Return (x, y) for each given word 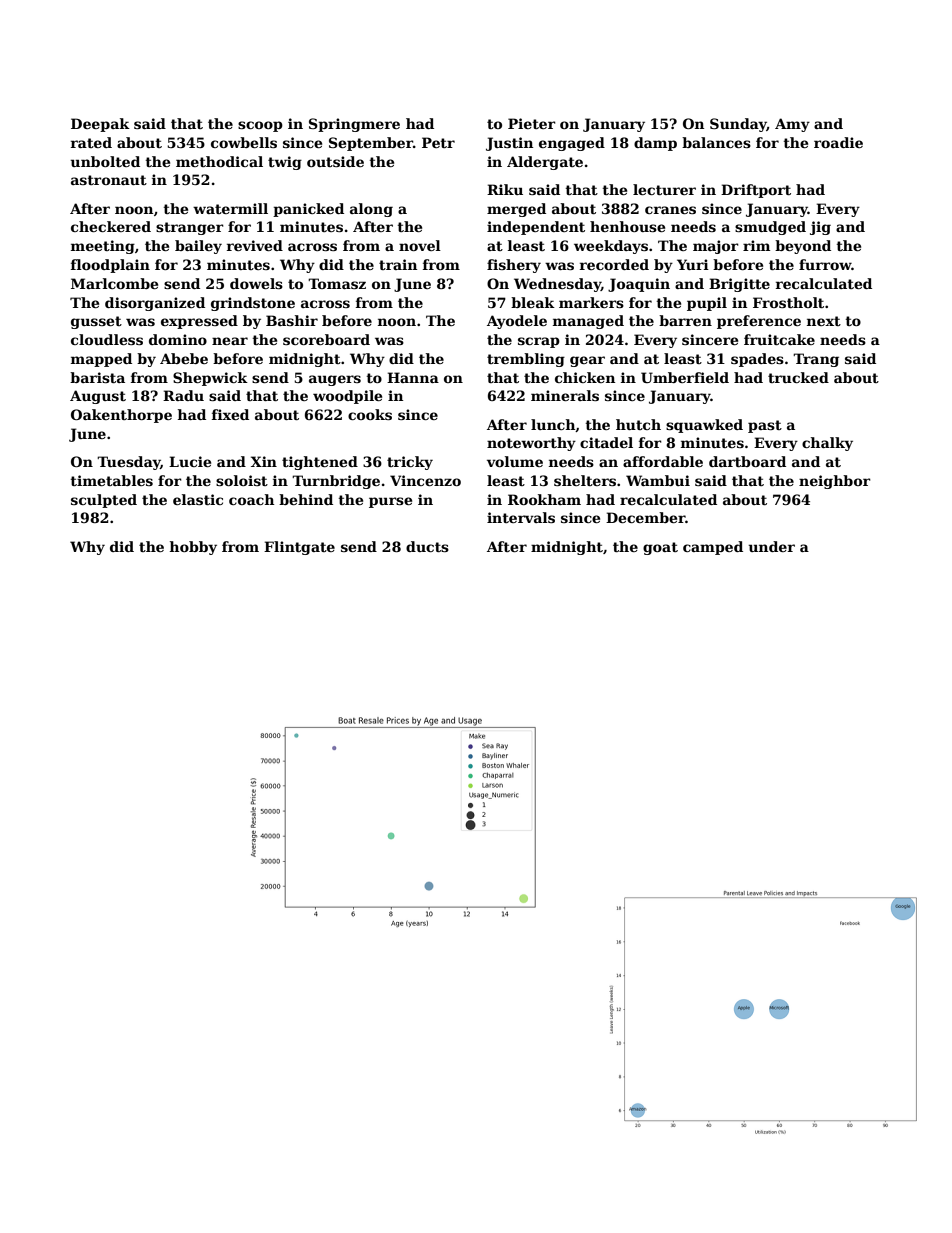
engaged (572, 144)
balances (716, 142)
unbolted (105, 161)
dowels (256, 283)
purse (390, 502)
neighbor (835, 482)
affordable (663, 461)
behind (306, 499)
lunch (553, 425)
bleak (533, 302)
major (716, 247)
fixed (230, 414)
